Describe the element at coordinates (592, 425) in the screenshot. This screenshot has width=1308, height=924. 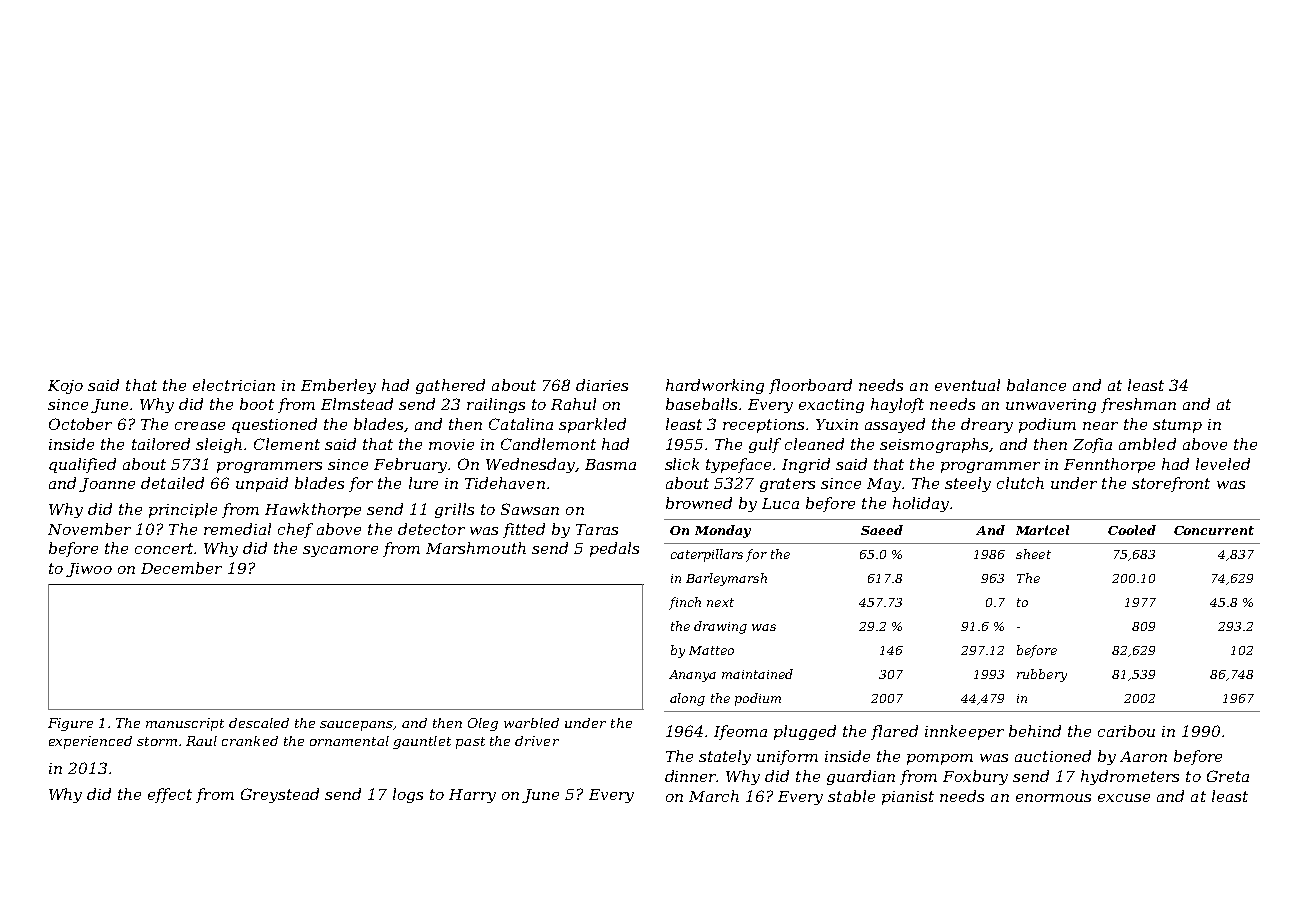
I see `sparkled` at that location.
